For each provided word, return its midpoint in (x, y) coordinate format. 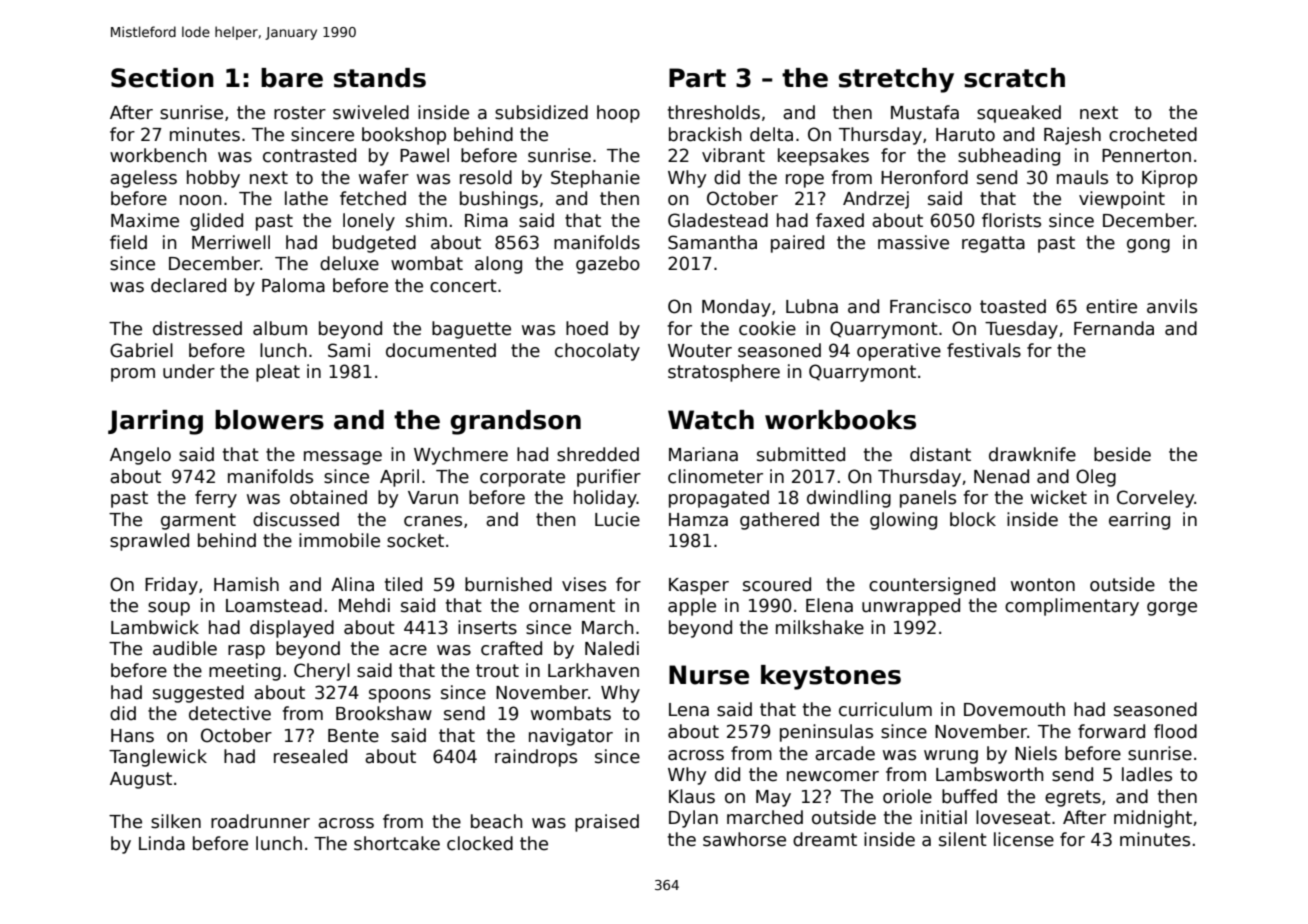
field (128, 242)
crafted (511, 648)
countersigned (932, 586)
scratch (1014, 78)
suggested (198, 694)
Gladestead (718, 220)
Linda (162, 843)
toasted (1013, 306)
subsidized (541, 112)
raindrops (536, 758)
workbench (158, 155)
